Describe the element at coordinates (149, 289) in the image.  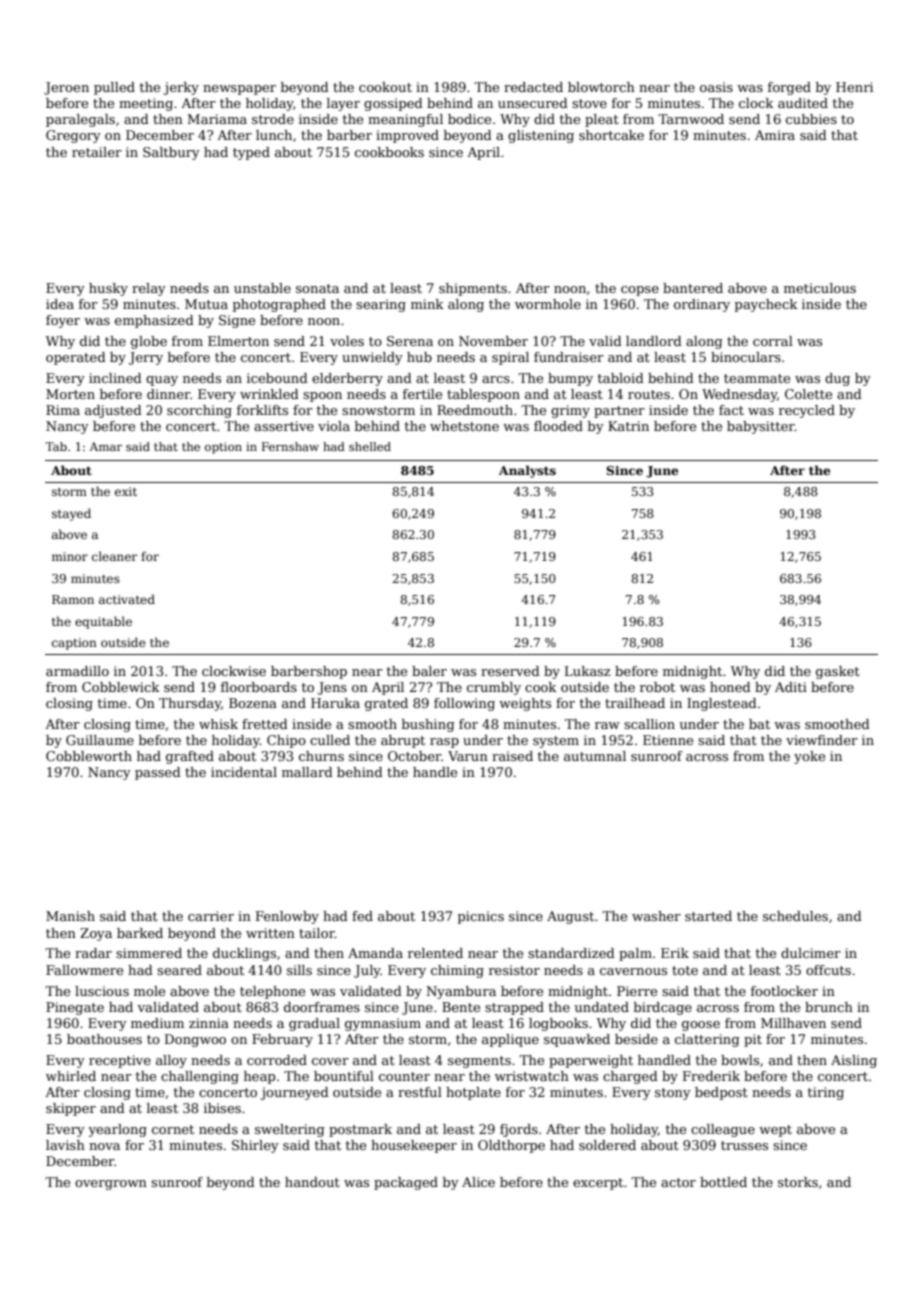
I see `relay` at that location.
